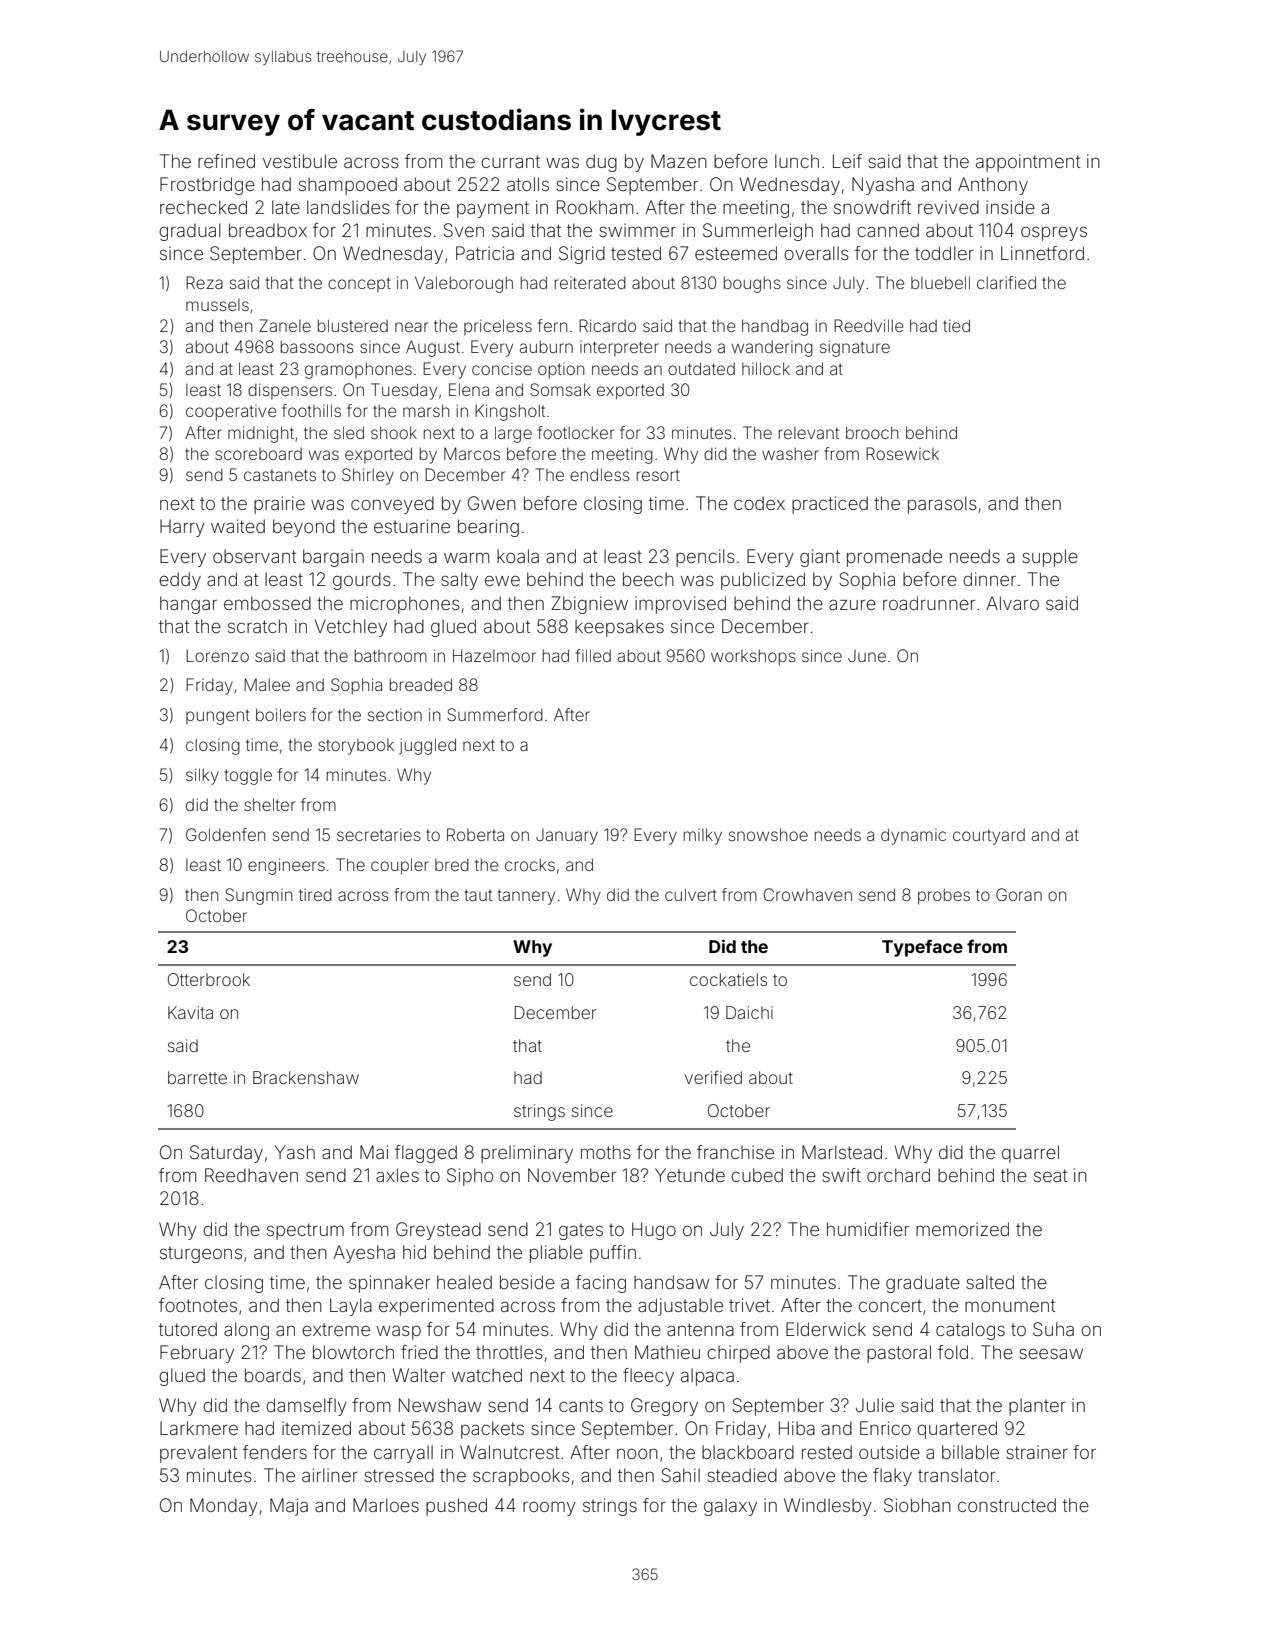  I want to click on dug, so click(601, 163).
